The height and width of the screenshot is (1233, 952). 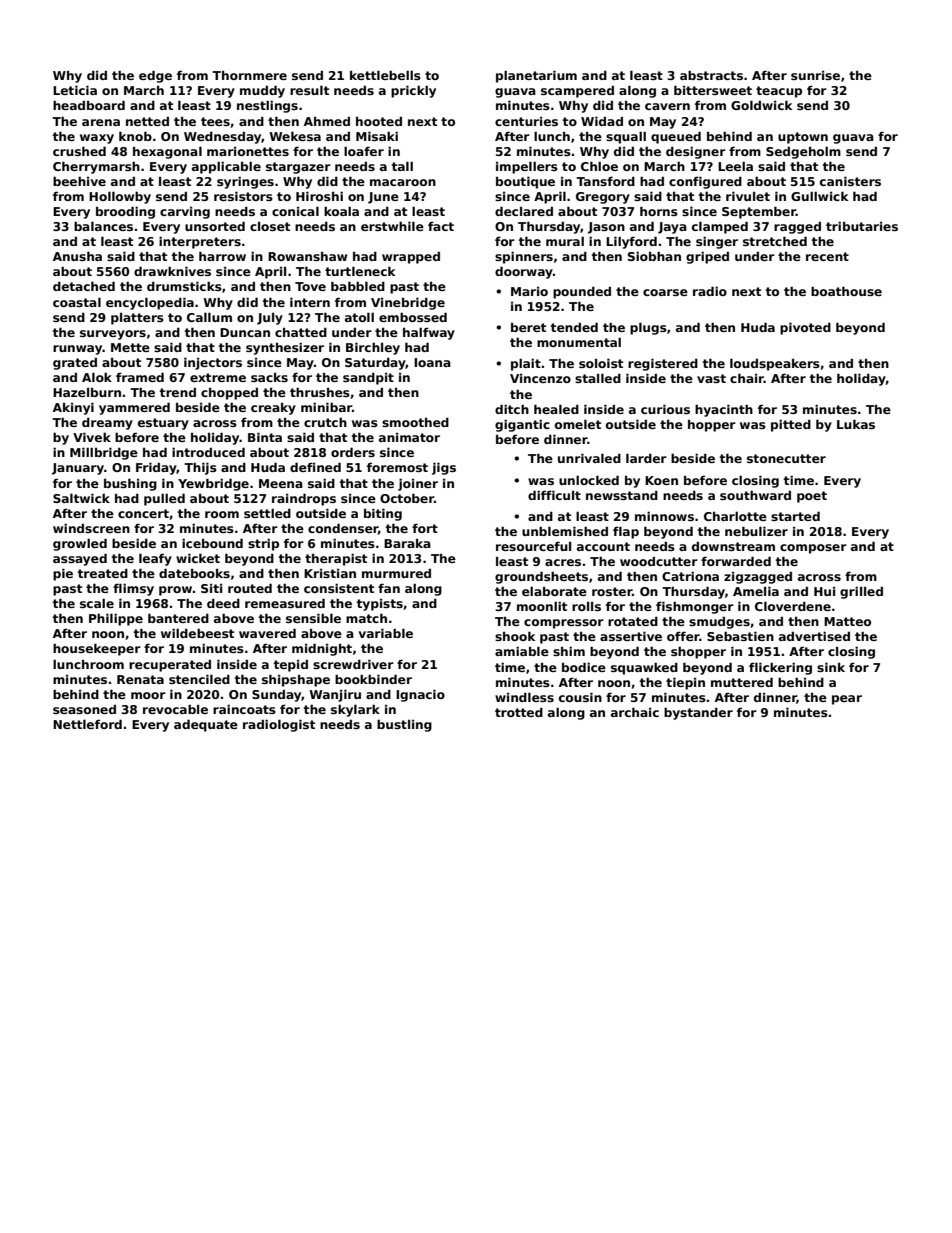 What do you see at coordinates (536, 76) in the screenshot?
I see `planetarium` at bounding box center [536, 76].
